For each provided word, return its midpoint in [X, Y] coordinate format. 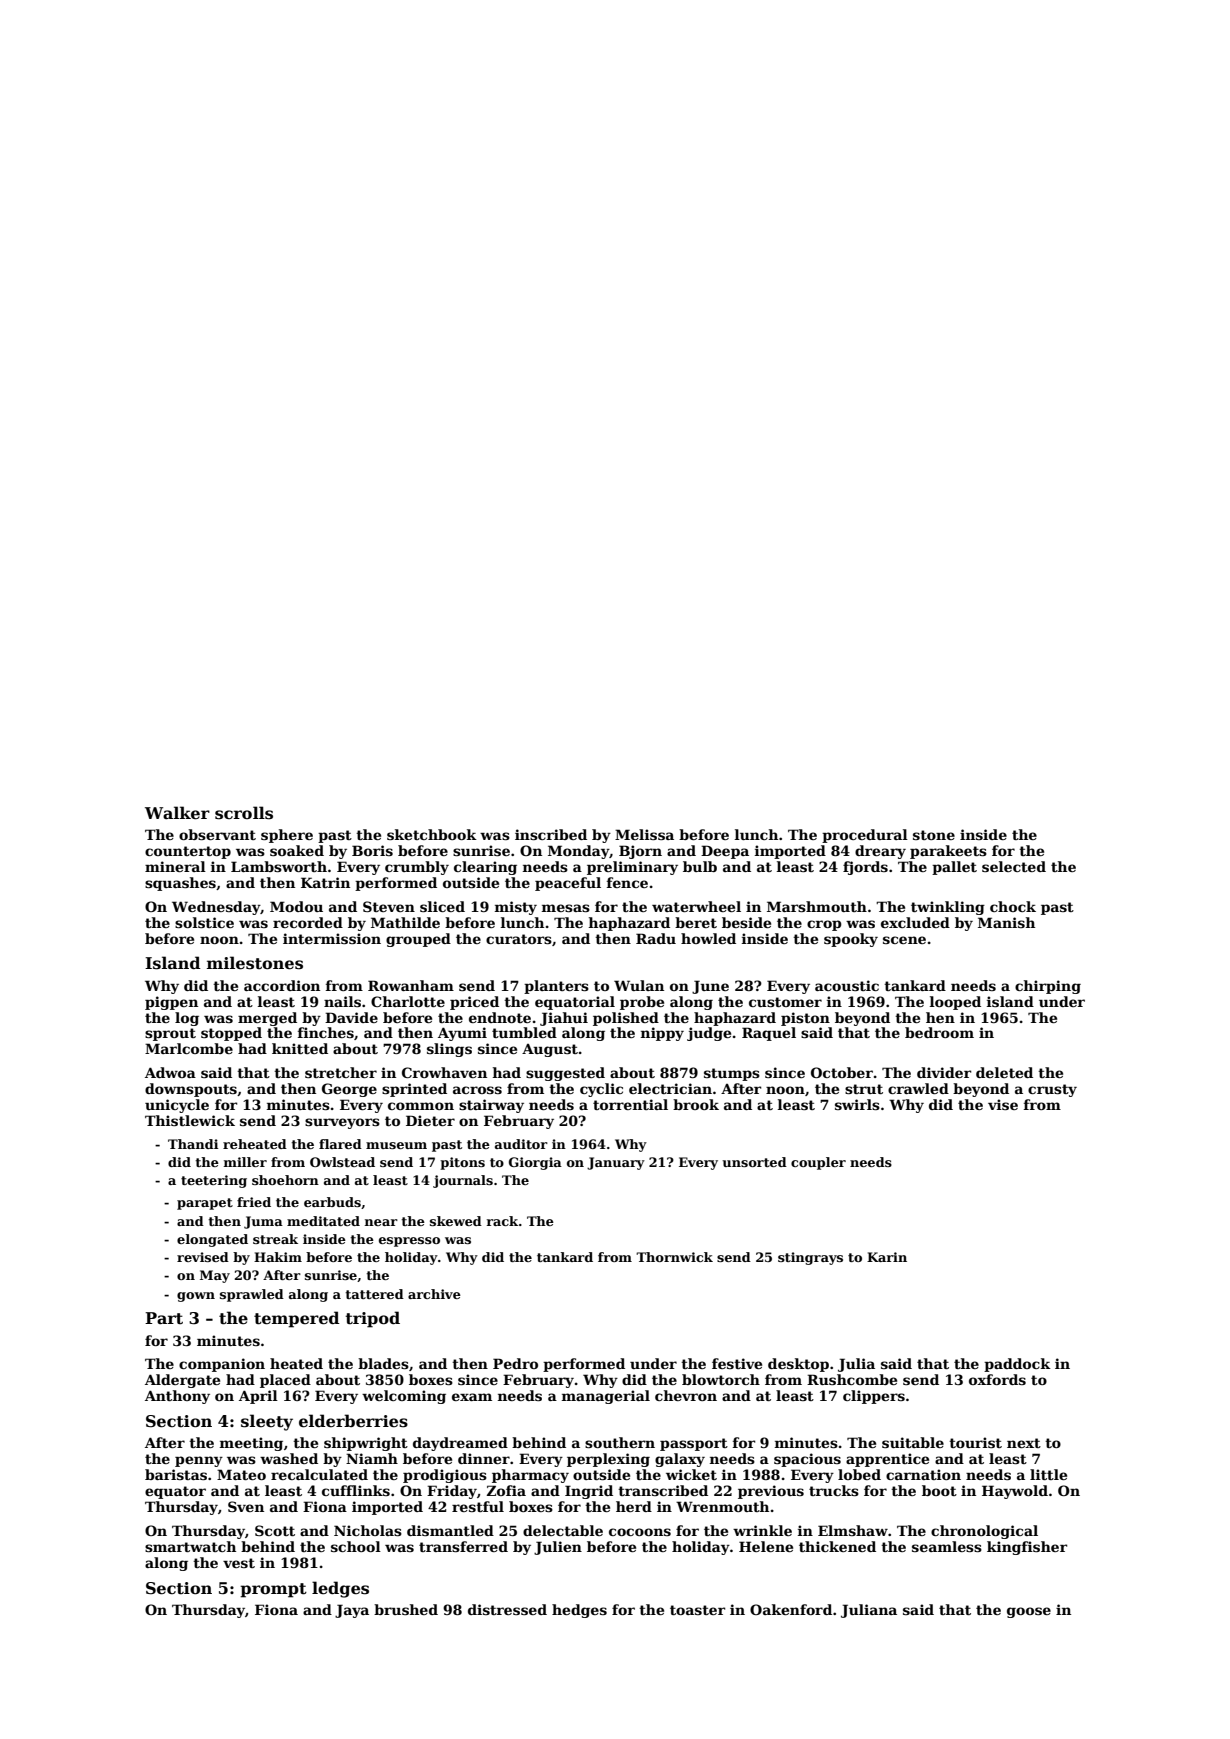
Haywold [1015, 1492]
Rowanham [411, 985]
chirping [1048, 987]
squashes [180, 884]
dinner [484, 1458]
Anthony [177, 1397]
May [215, 1276]
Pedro [515, 1363]
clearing [485, 868]
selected [1014, 866]
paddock [1017, 1365]
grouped [418, 940]
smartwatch [190, 1546]
